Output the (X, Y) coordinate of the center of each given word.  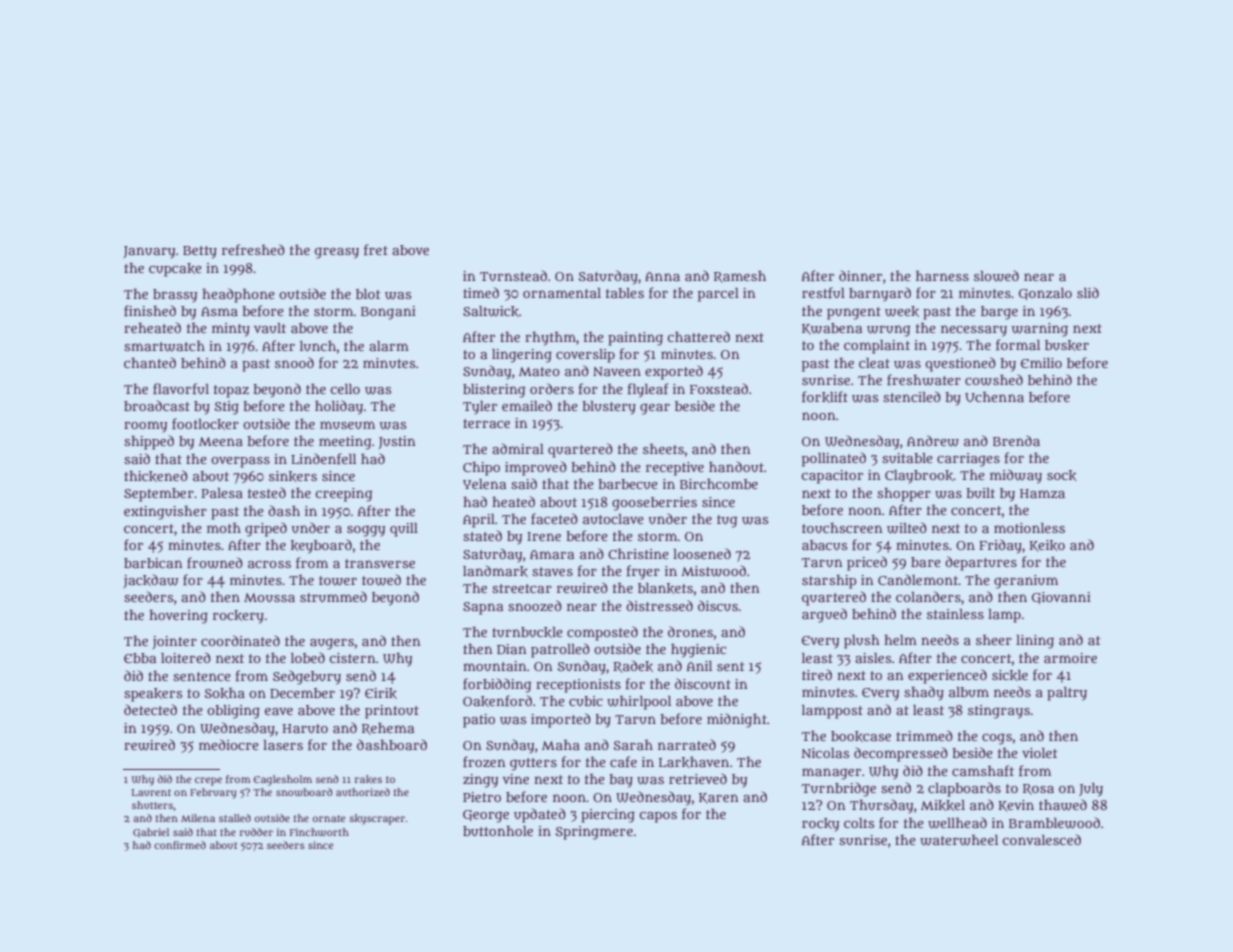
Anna (662, 276)
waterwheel (959, 840)
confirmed (180, 845)
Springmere (594, 833)
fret (376, 249)
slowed (996, 276)
